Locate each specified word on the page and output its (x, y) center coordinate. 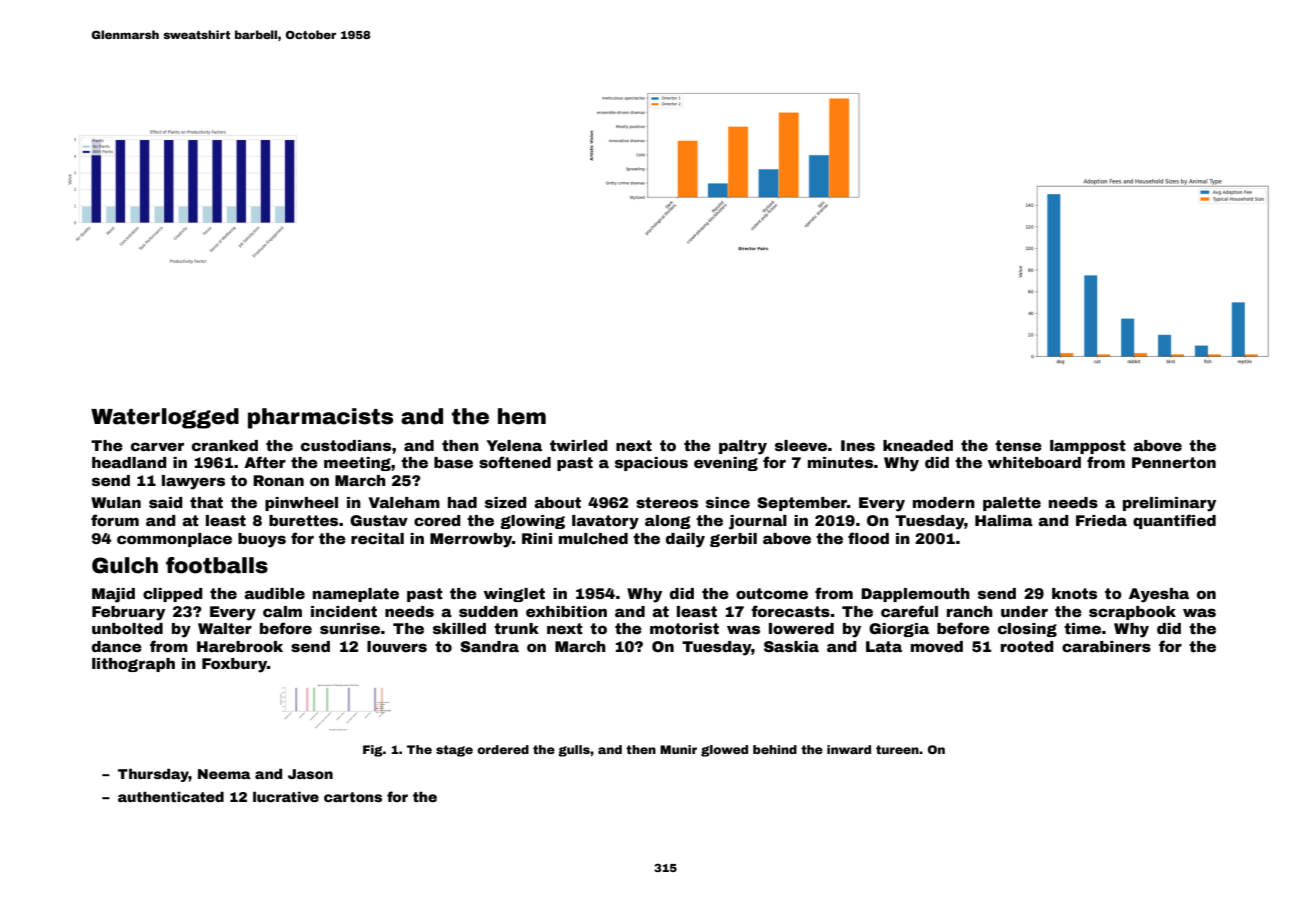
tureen (897, 749)
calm (282, 611)
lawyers (193, 482)
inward (849, 749)
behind (775, 749)
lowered (801, 628)
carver (157, 446)
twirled (579, 445)
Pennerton (1174, 462)
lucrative (286, 796)
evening (726, 464)
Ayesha (1159, 595)
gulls (574, 751)
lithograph (133, 665)
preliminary (1169, 504)
